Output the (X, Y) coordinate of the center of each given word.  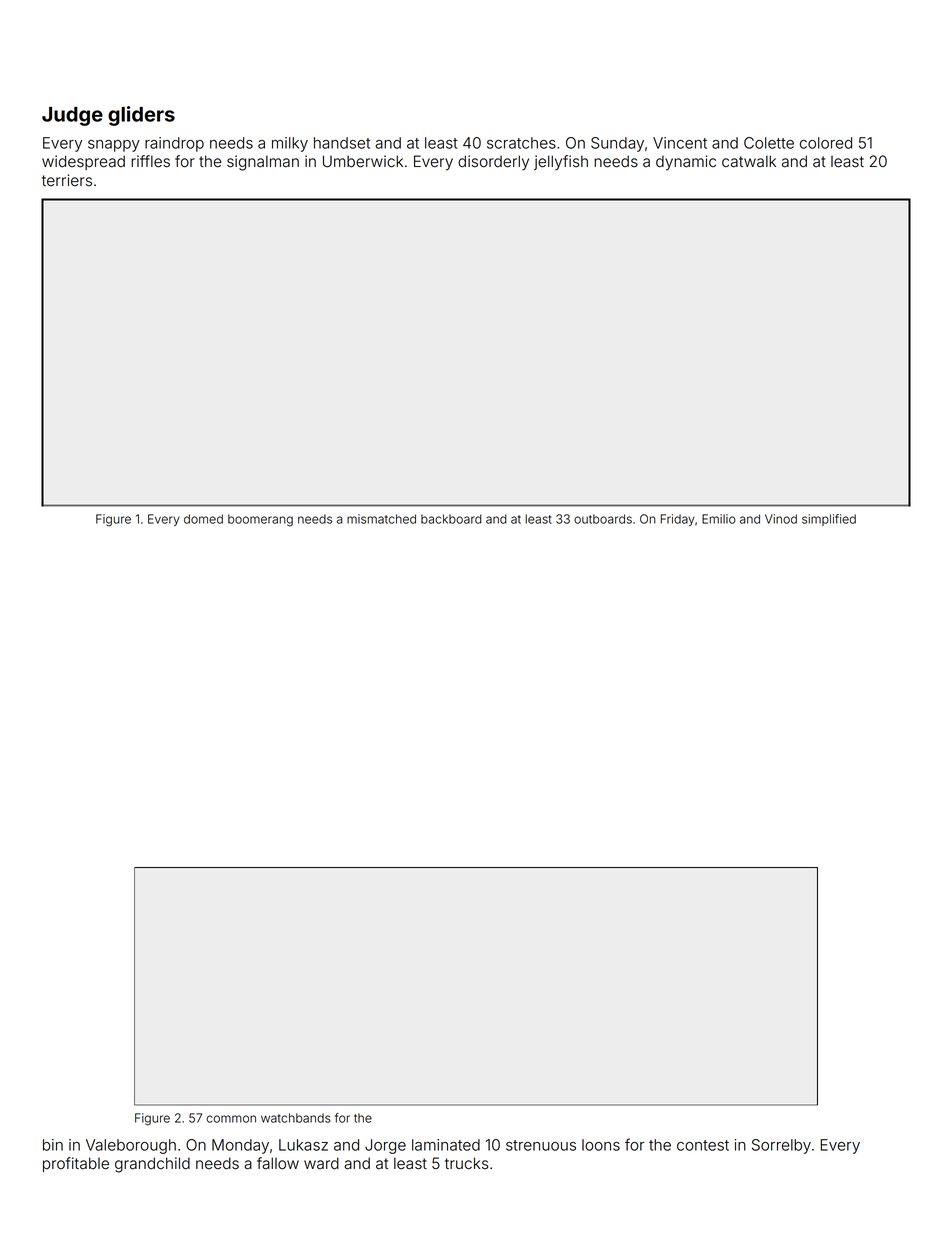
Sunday (617, 144)
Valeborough (131, 1146)
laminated (446, 1145)
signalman (263, 163)
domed (203, 519)
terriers (67, 180)
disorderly (493, 163)
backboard (451, 519)
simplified (829, 520)
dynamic (686, 163)
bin (53, 1145)
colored (826, 143)
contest (703, 1145)
